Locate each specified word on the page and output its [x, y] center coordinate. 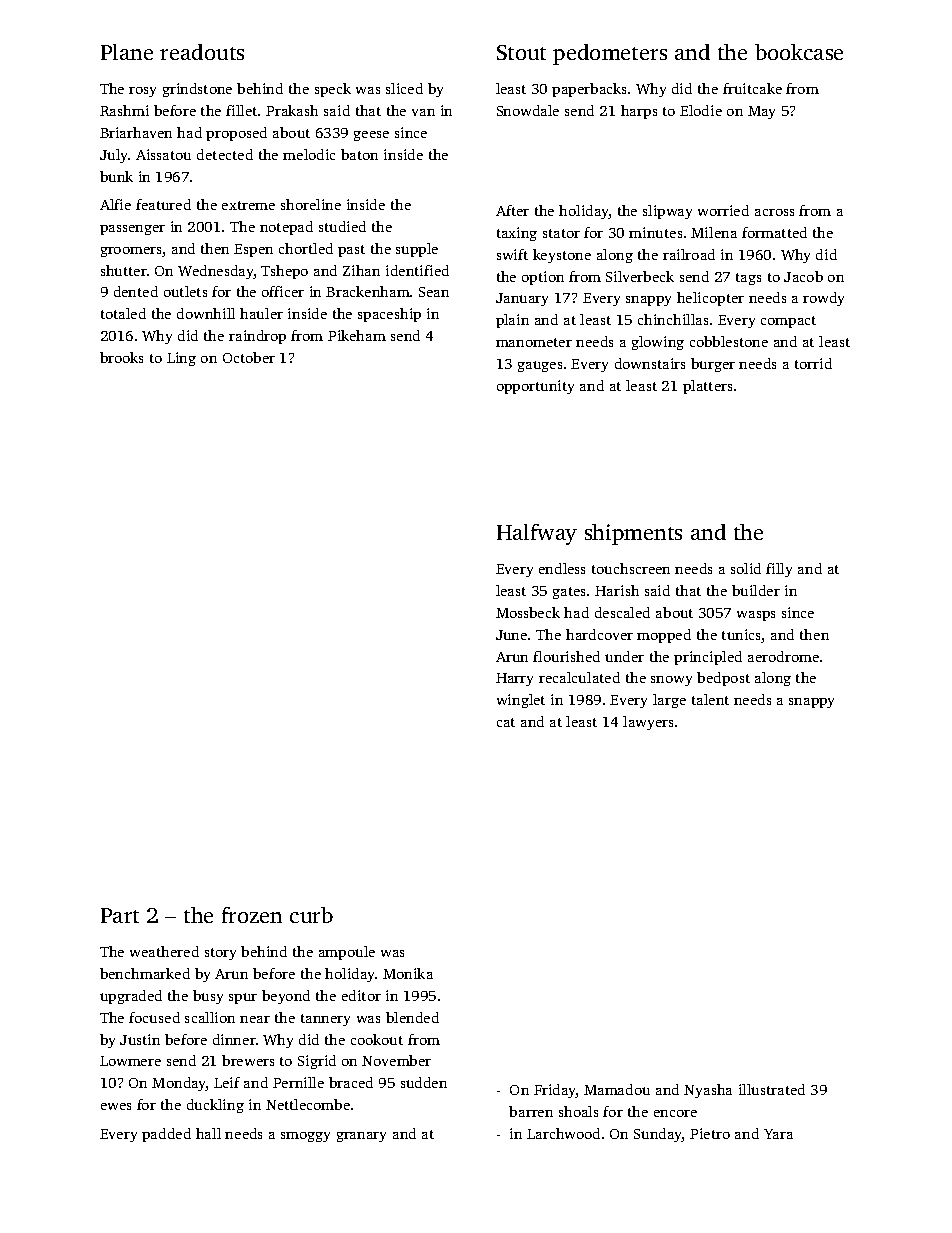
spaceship [389, 315]
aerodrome [783, 656]
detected [225, 154]
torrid [813, 363]
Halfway [537, 534]
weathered [164, 951]
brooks [121, 357]
